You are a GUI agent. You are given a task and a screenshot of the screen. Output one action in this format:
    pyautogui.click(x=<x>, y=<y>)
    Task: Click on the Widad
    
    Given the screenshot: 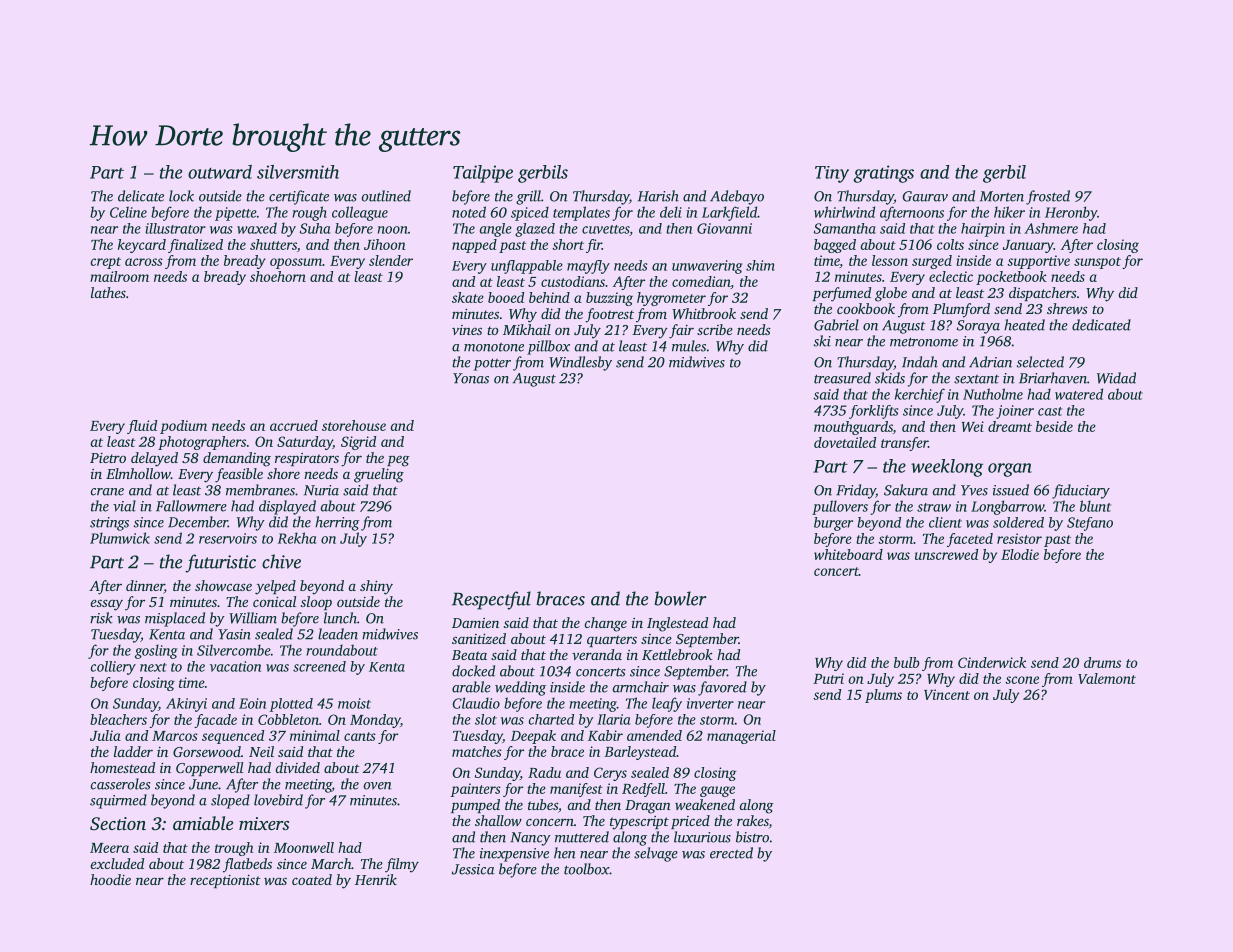 What is the action you would take?
    pyautogui.click(x=1116, y=378)
